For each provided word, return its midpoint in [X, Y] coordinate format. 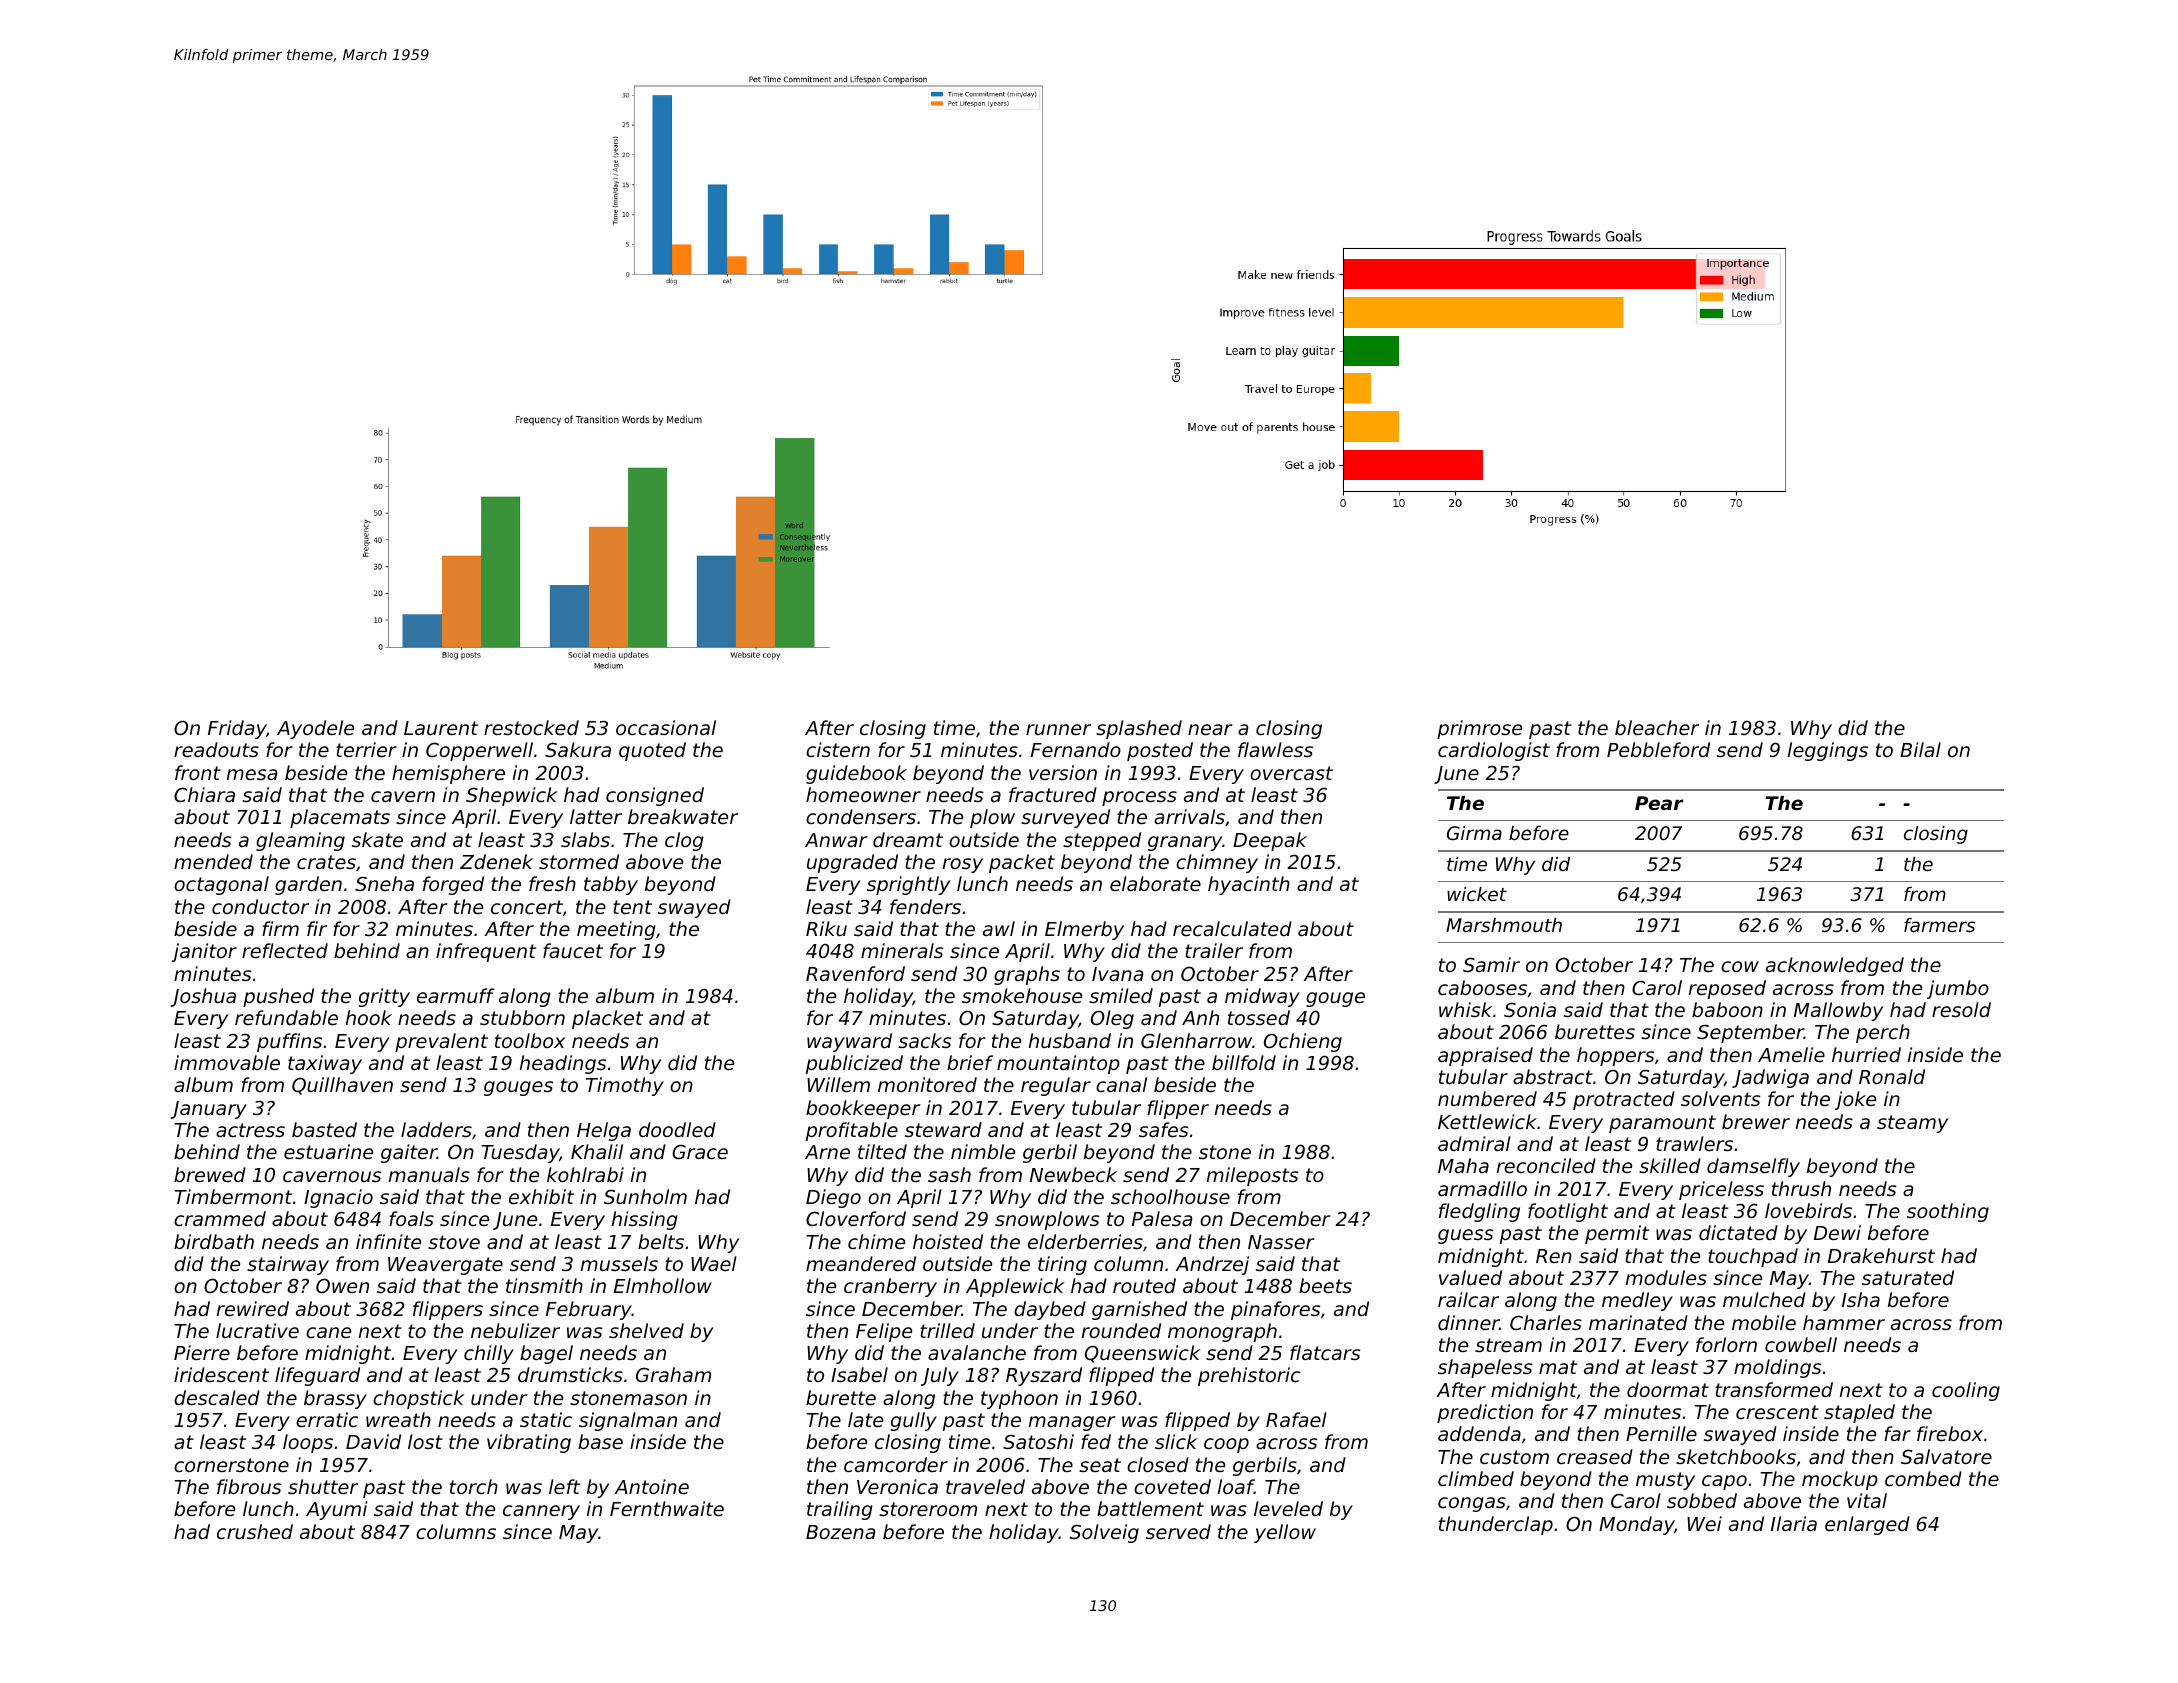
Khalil [597, 1151]
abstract [1553, 1076]
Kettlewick [1487, 1121]
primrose [1479, 729]
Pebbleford [1658, 749]
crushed [255, 1531]
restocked [531, 727]
